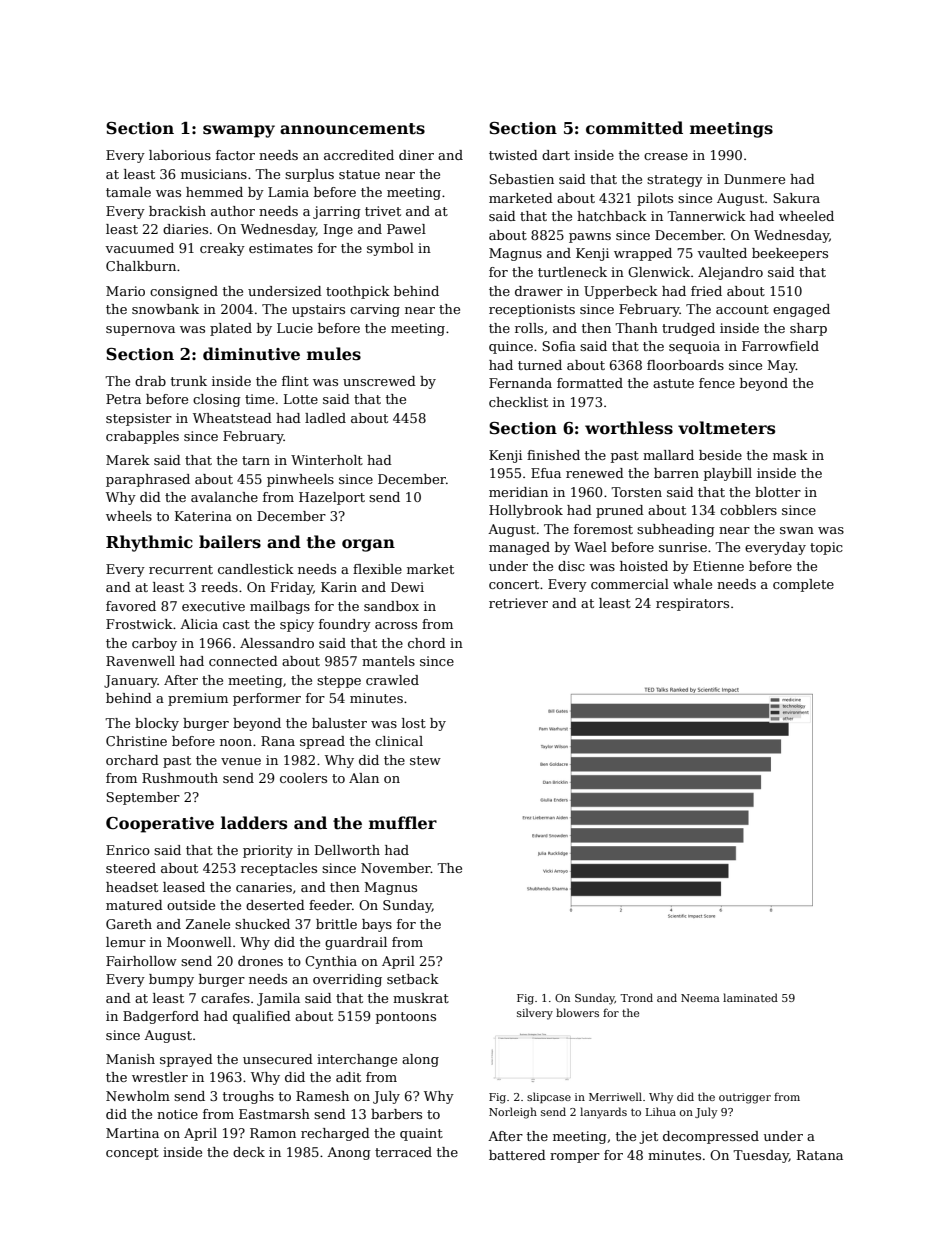 The height and width of the screenshot is (1233, 952). I want to click on decompressed, so click(711, 1137).
